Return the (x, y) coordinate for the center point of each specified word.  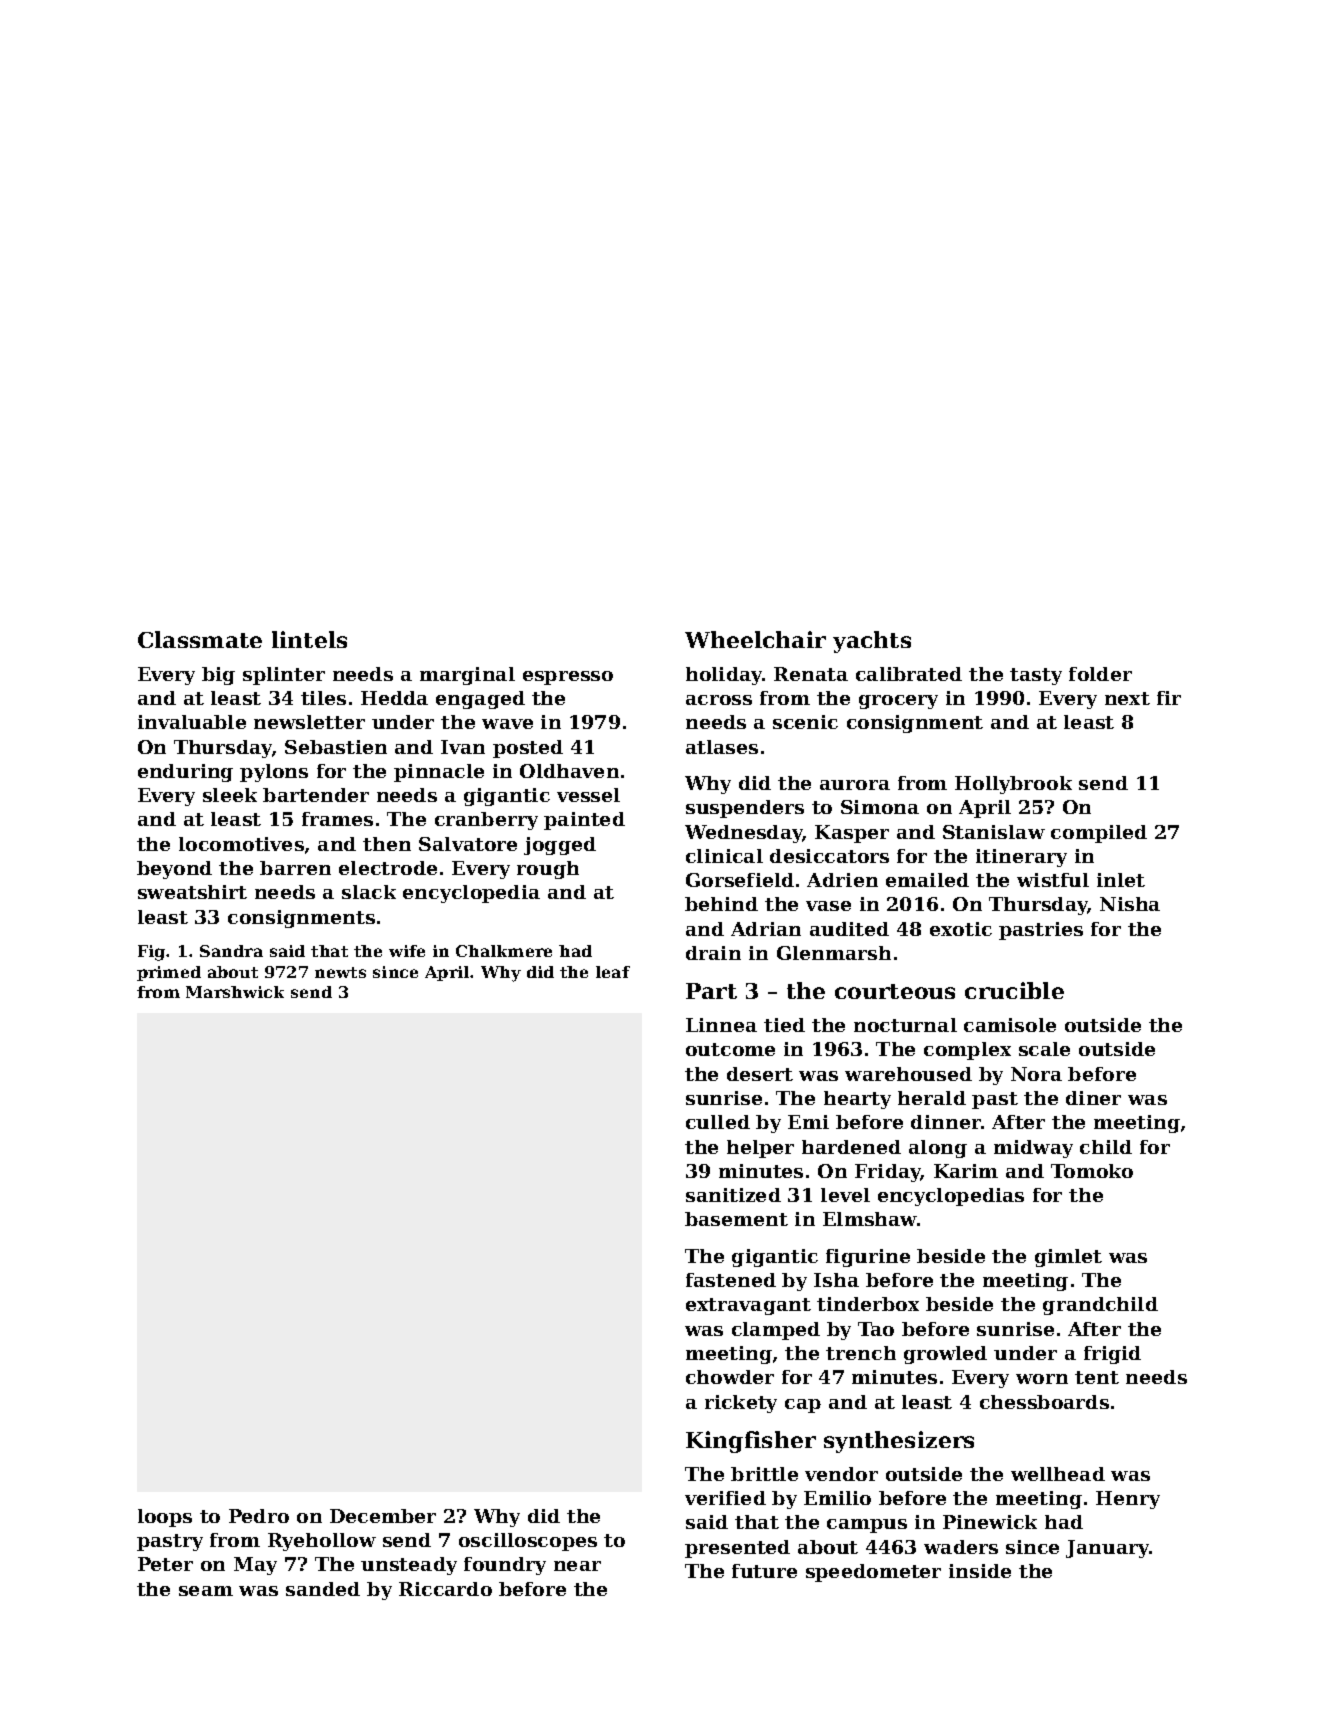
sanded (323, 1589)
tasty (1036, 676)
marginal (467, 676)
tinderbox (868, 1304)
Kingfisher (751, 1442)
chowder (730, 1377)
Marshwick (235, 992)
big (218, 676)
